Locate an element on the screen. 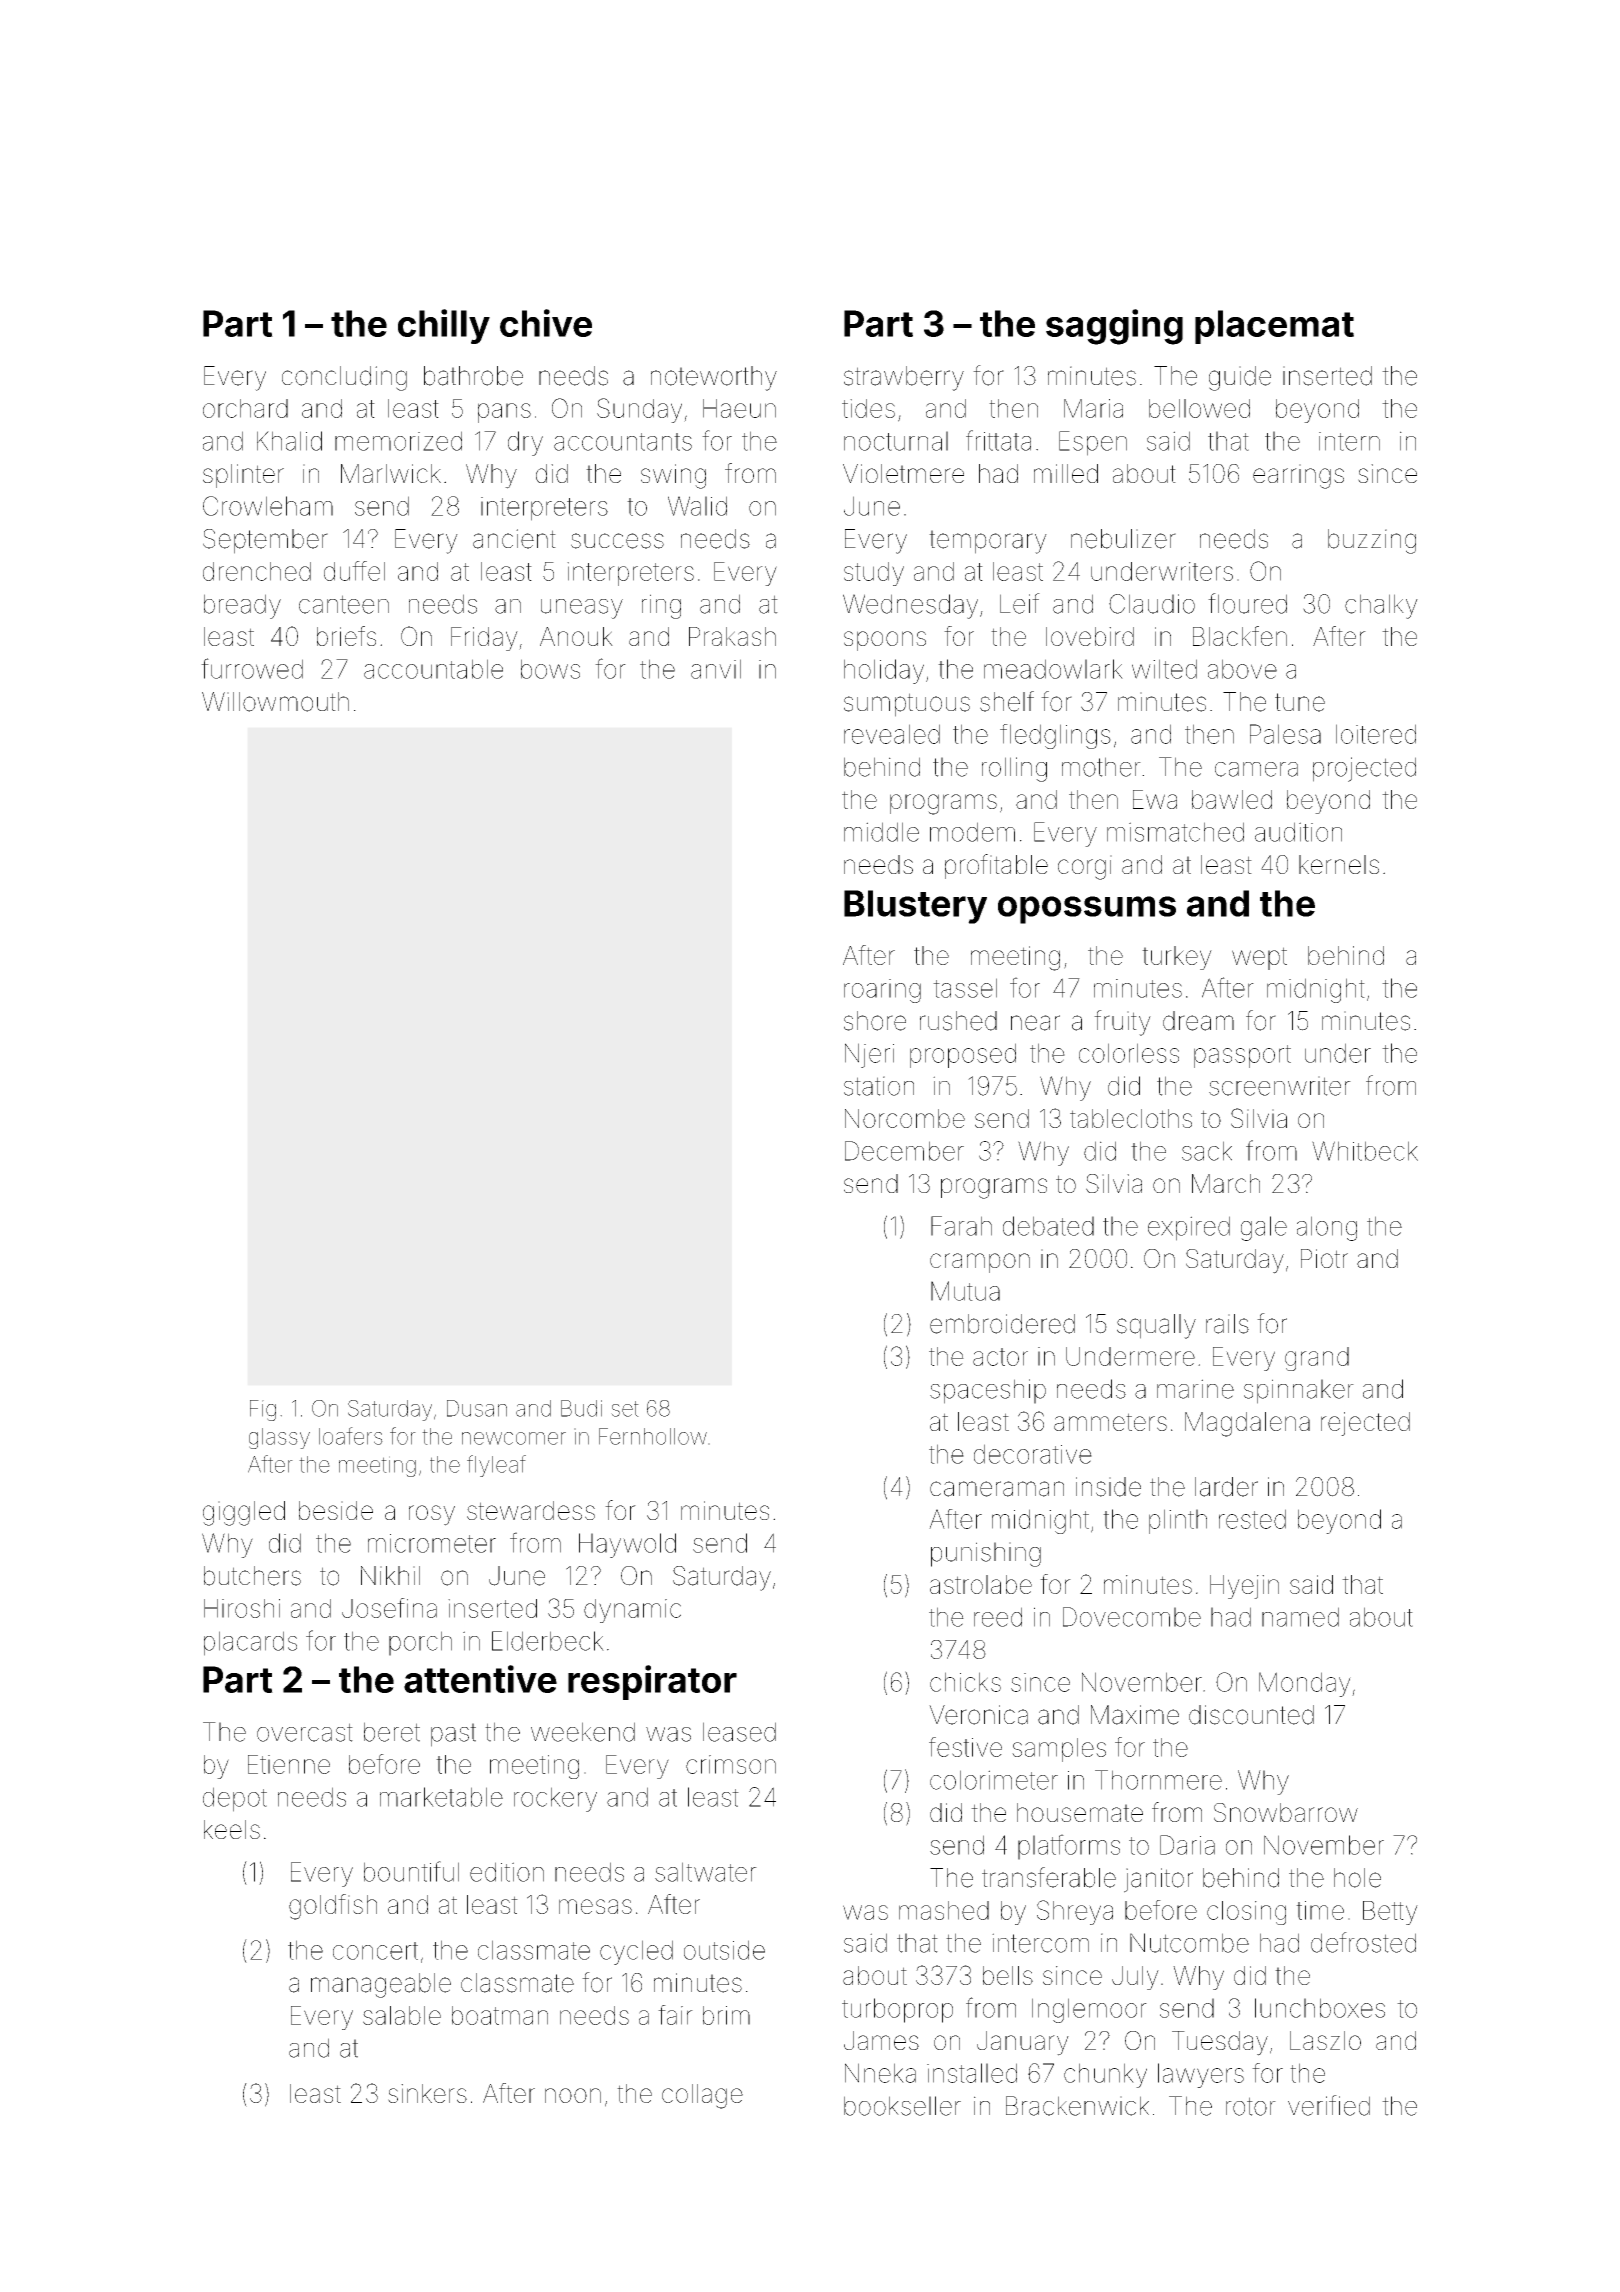  shelf is located at coordinates (1007, 701).
